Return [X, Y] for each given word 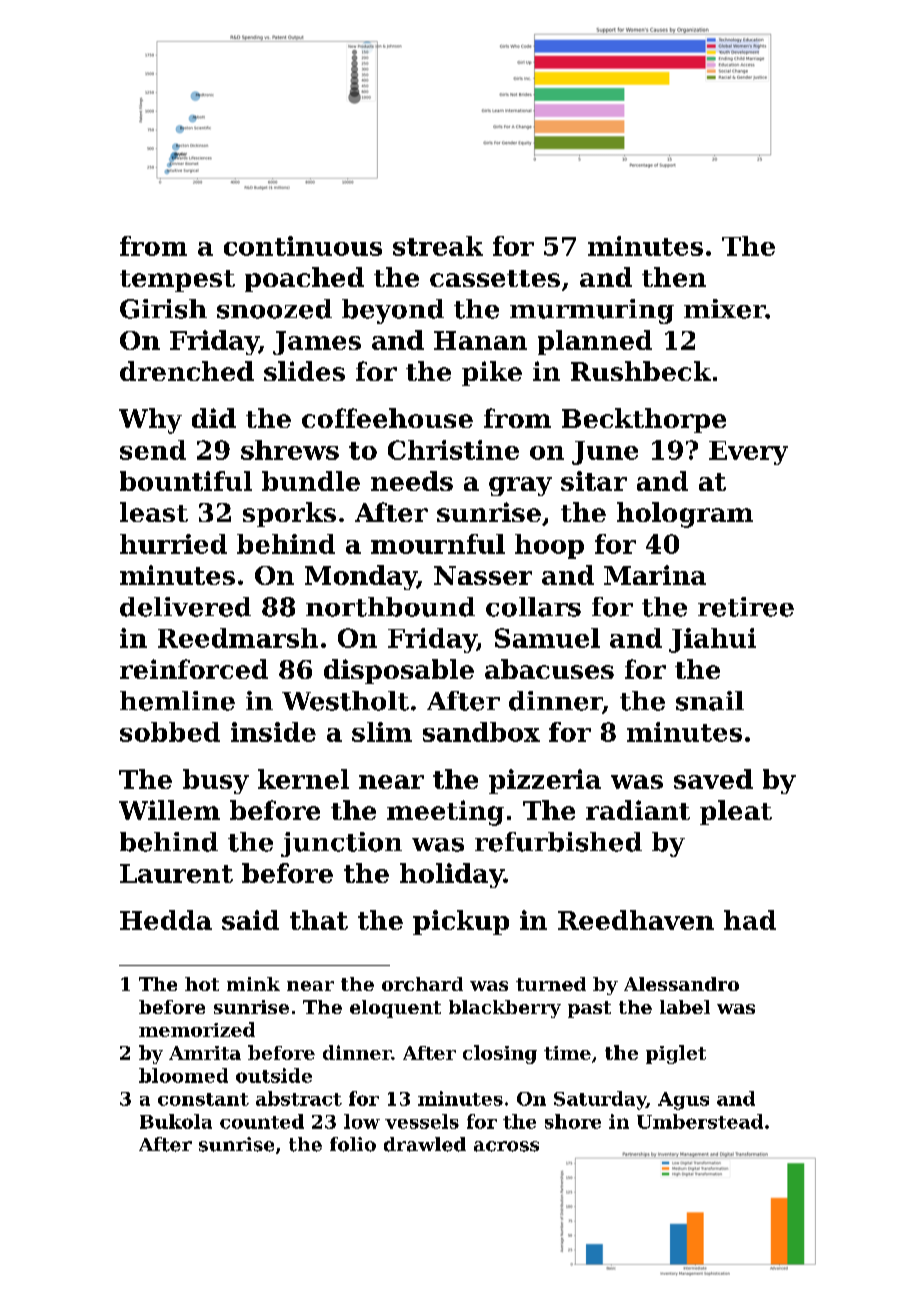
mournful [438, 544]
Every [748, 453]
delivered [185, 607]
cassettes [495, 278]
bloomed [183, 1075]
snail [710, 701]
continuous [303, 246]
